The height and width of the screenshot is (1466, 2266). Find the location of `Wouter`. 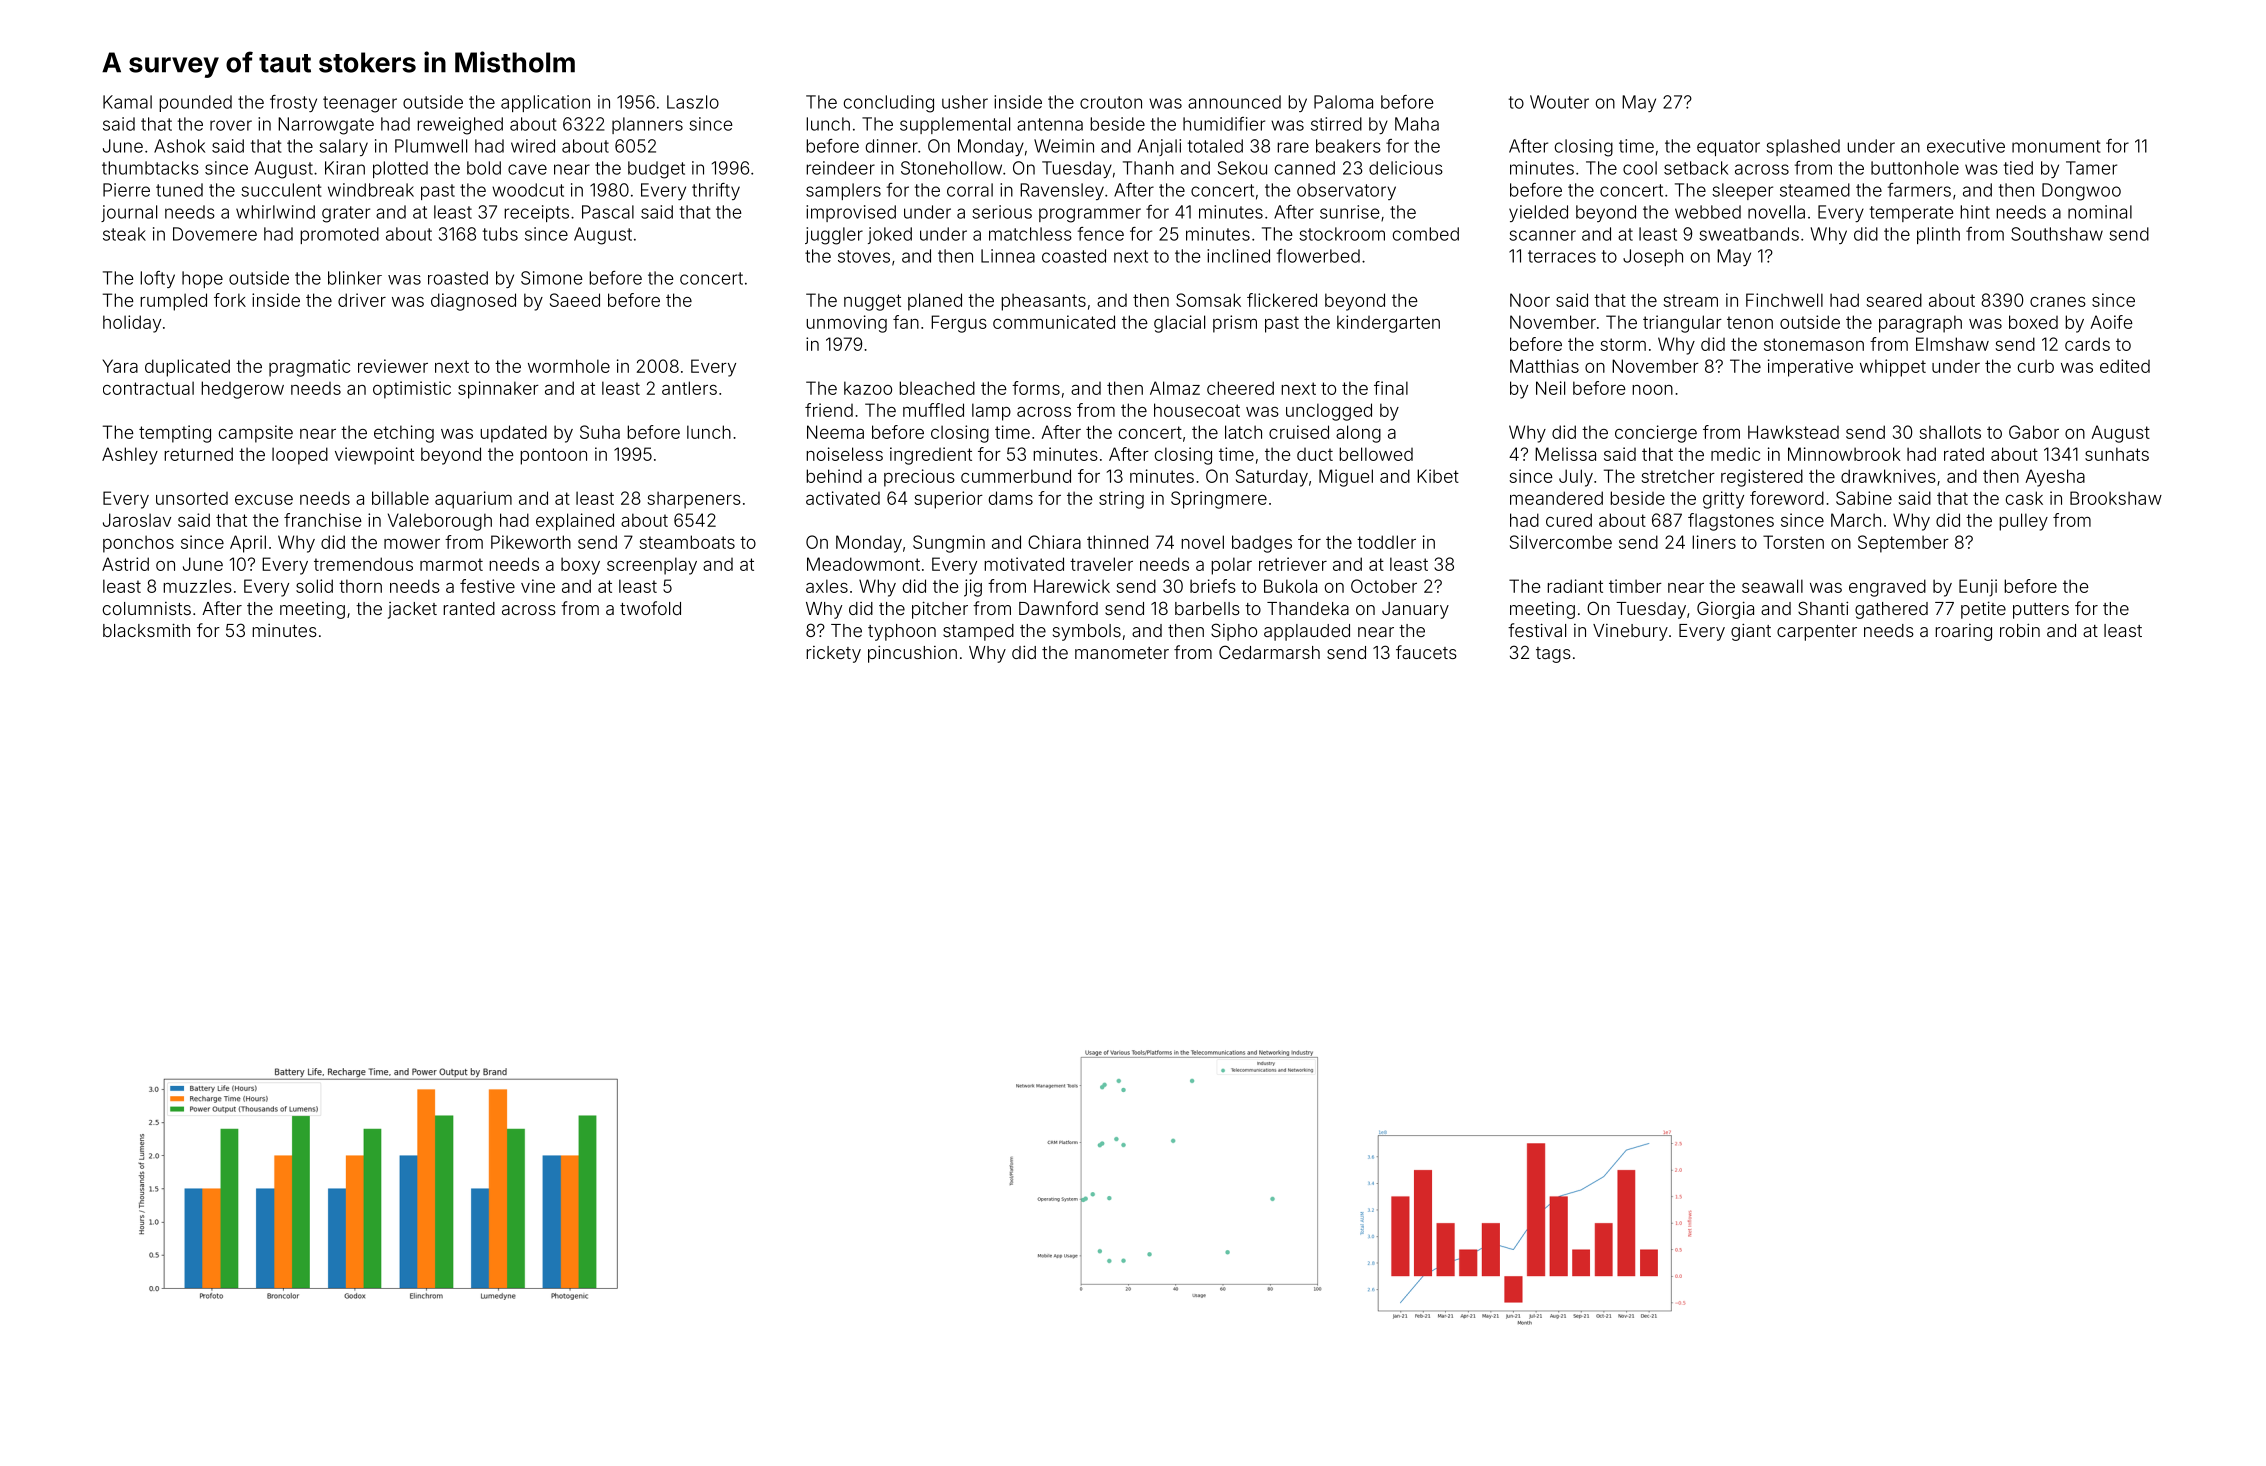

Wouter is located at coordinates (1559, 102).
